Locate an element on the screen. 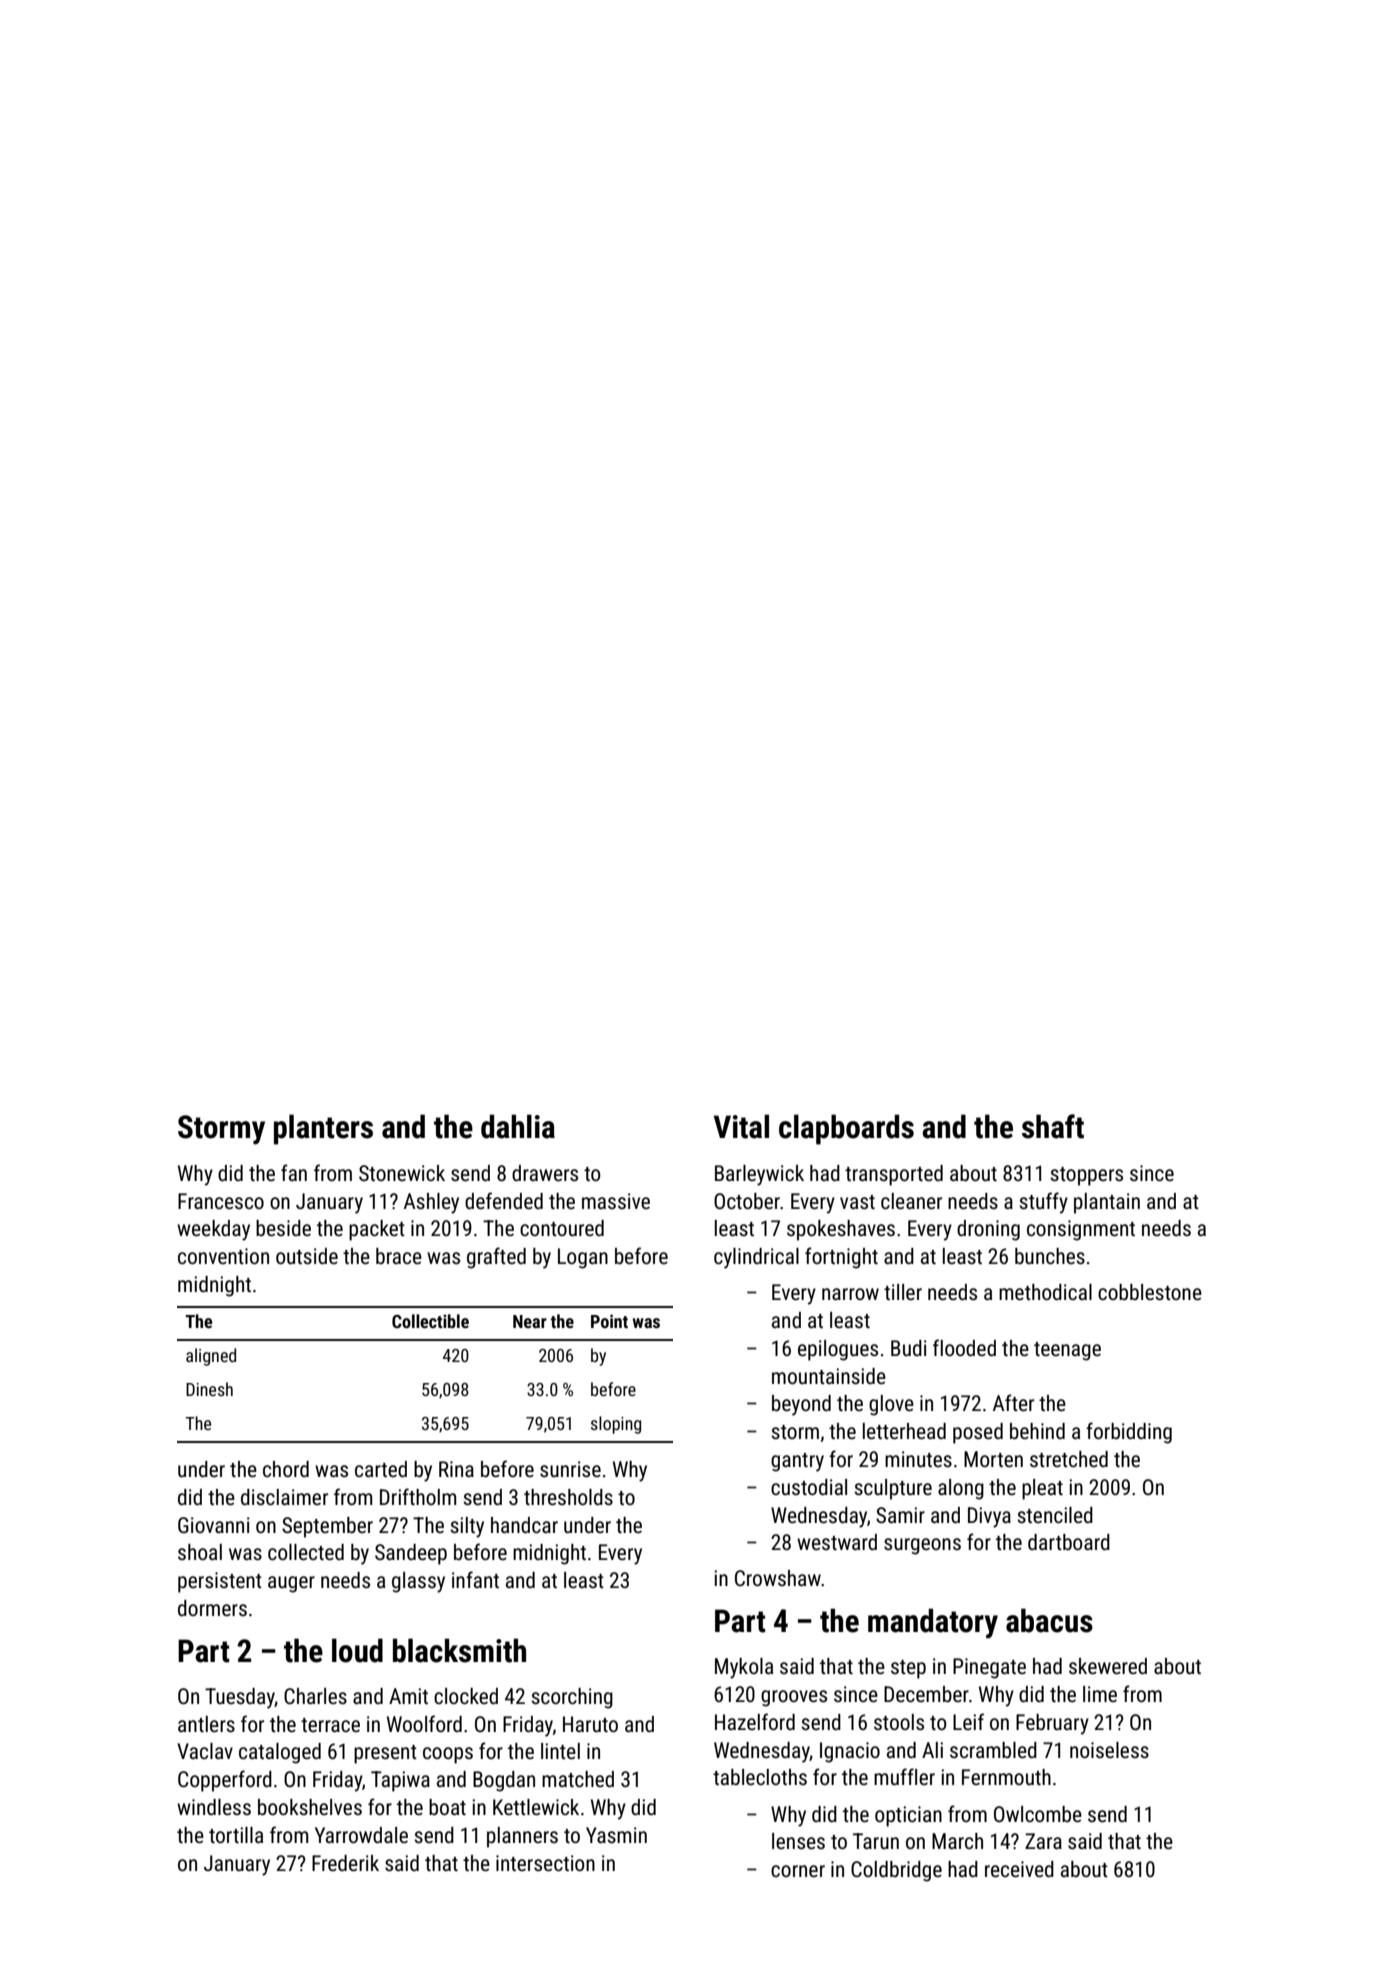 The height and width of the screenshot is (1969, 1386). Frederik is located at coordinates (345, 1863).
